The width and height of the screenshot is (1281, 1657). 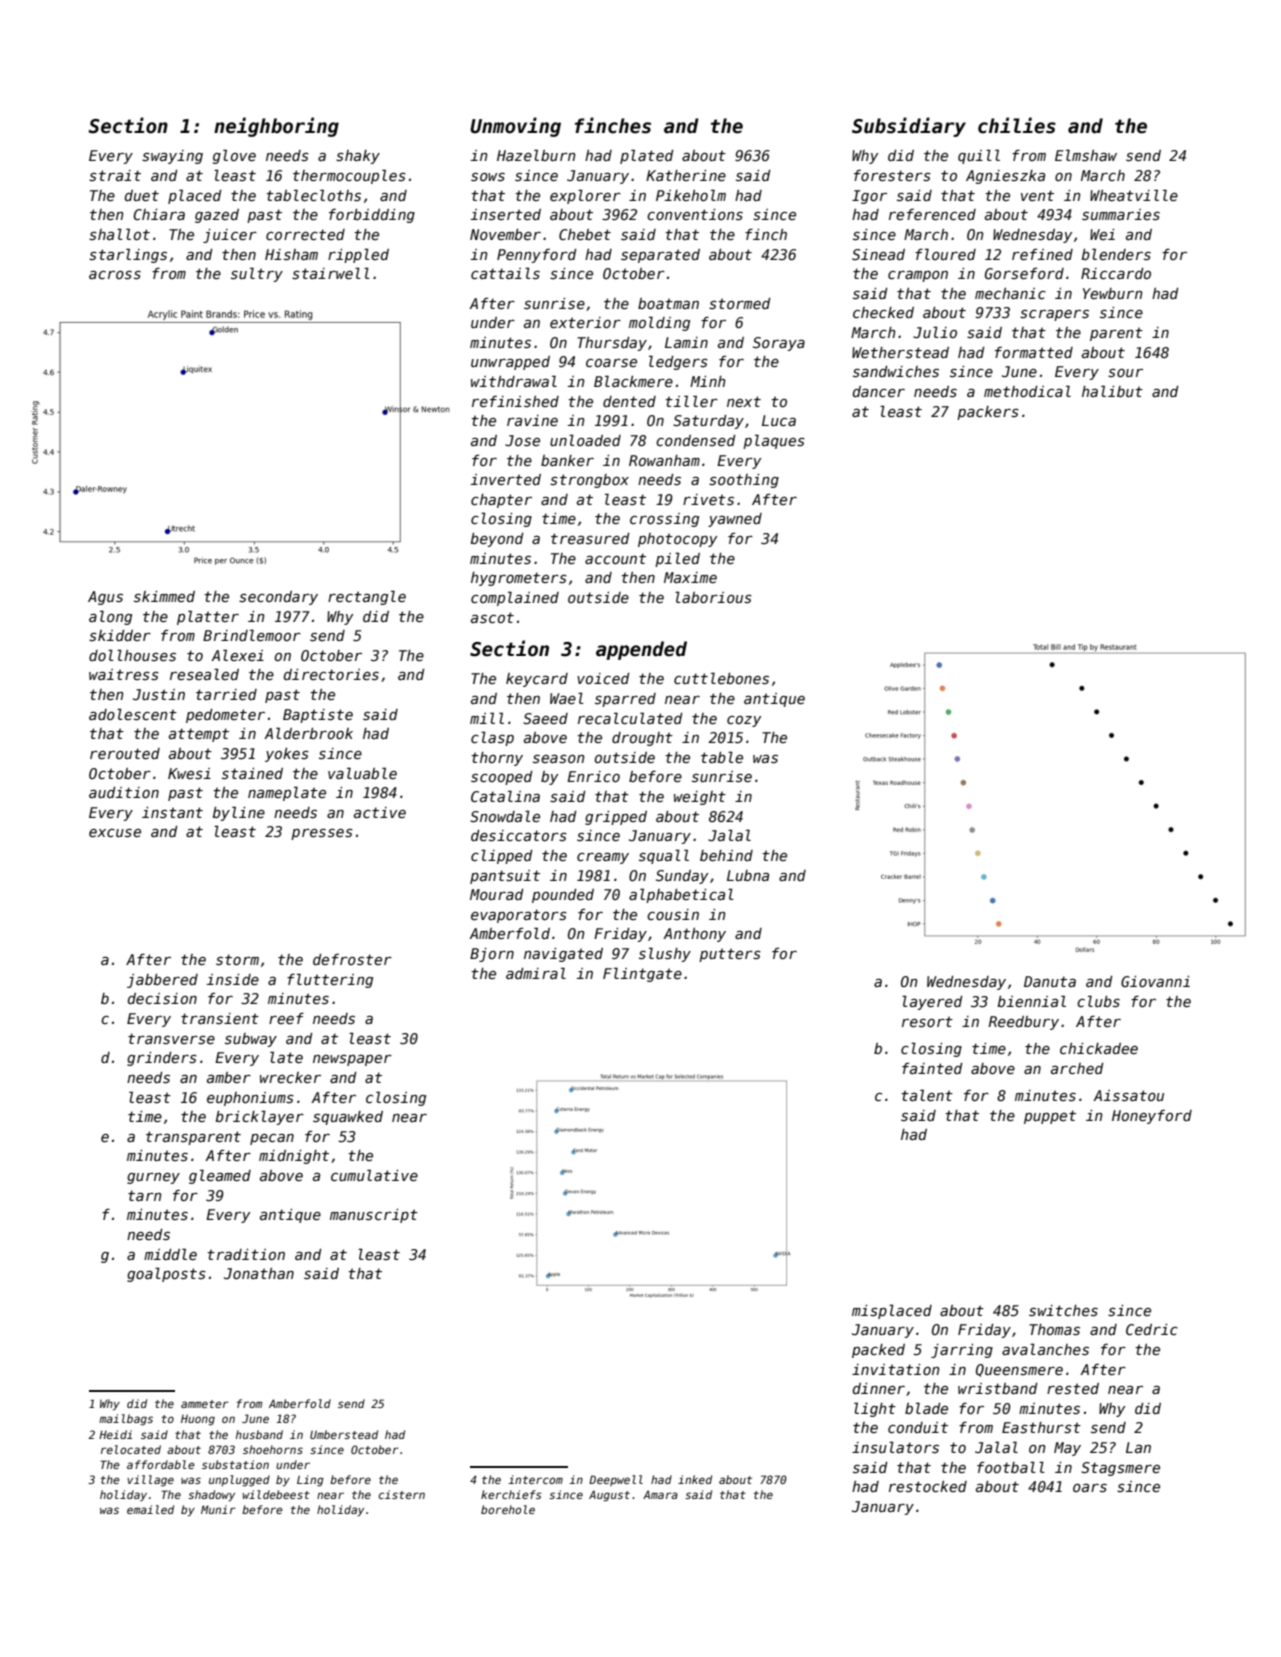 What do you see at coordinates (519, 835) in the screenshot?
I see `desiccators` at bounding box center [519, 835].
